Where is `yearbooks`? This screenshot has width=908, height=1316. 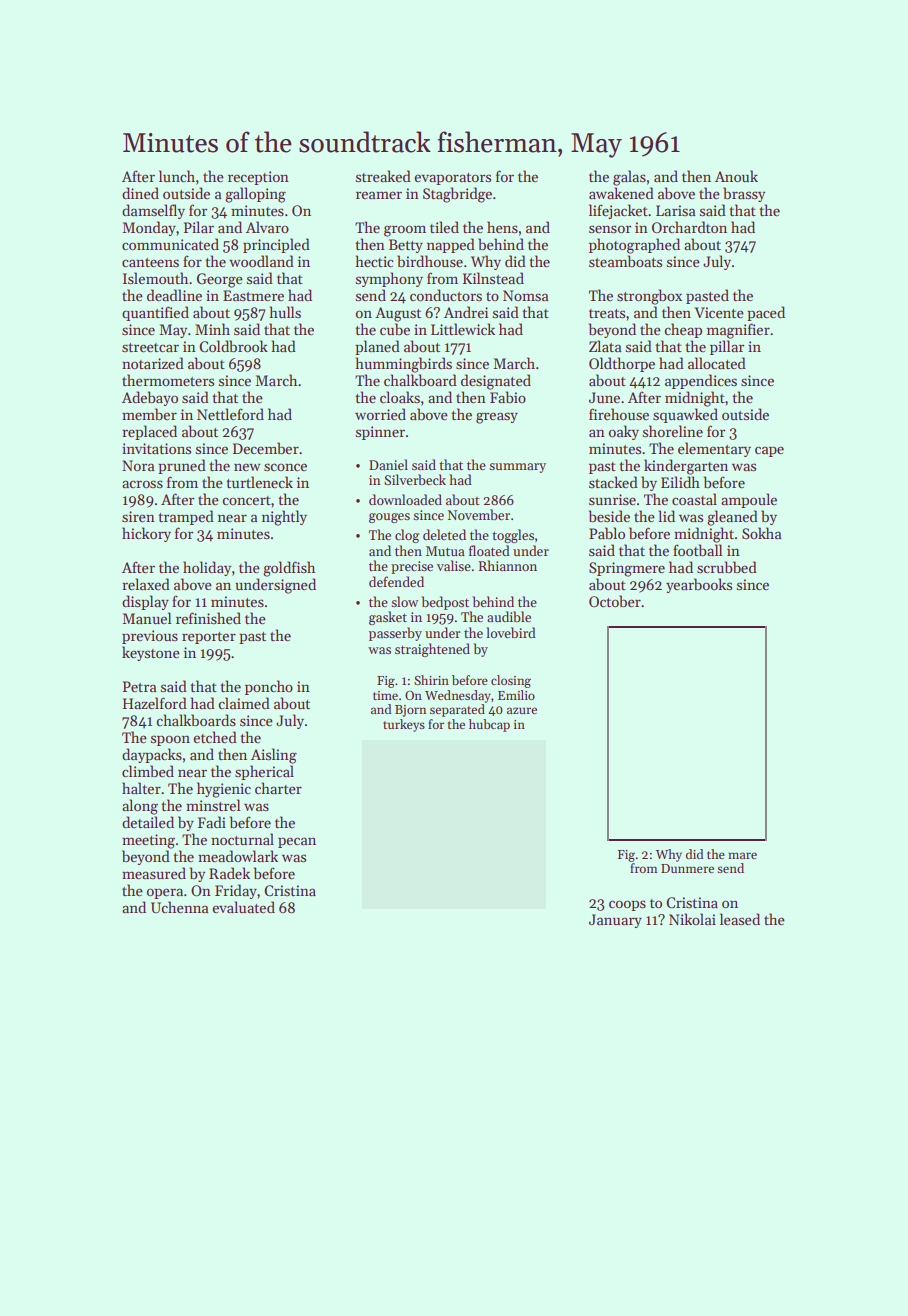 yearbooks is located at coordinates (699, 585).
